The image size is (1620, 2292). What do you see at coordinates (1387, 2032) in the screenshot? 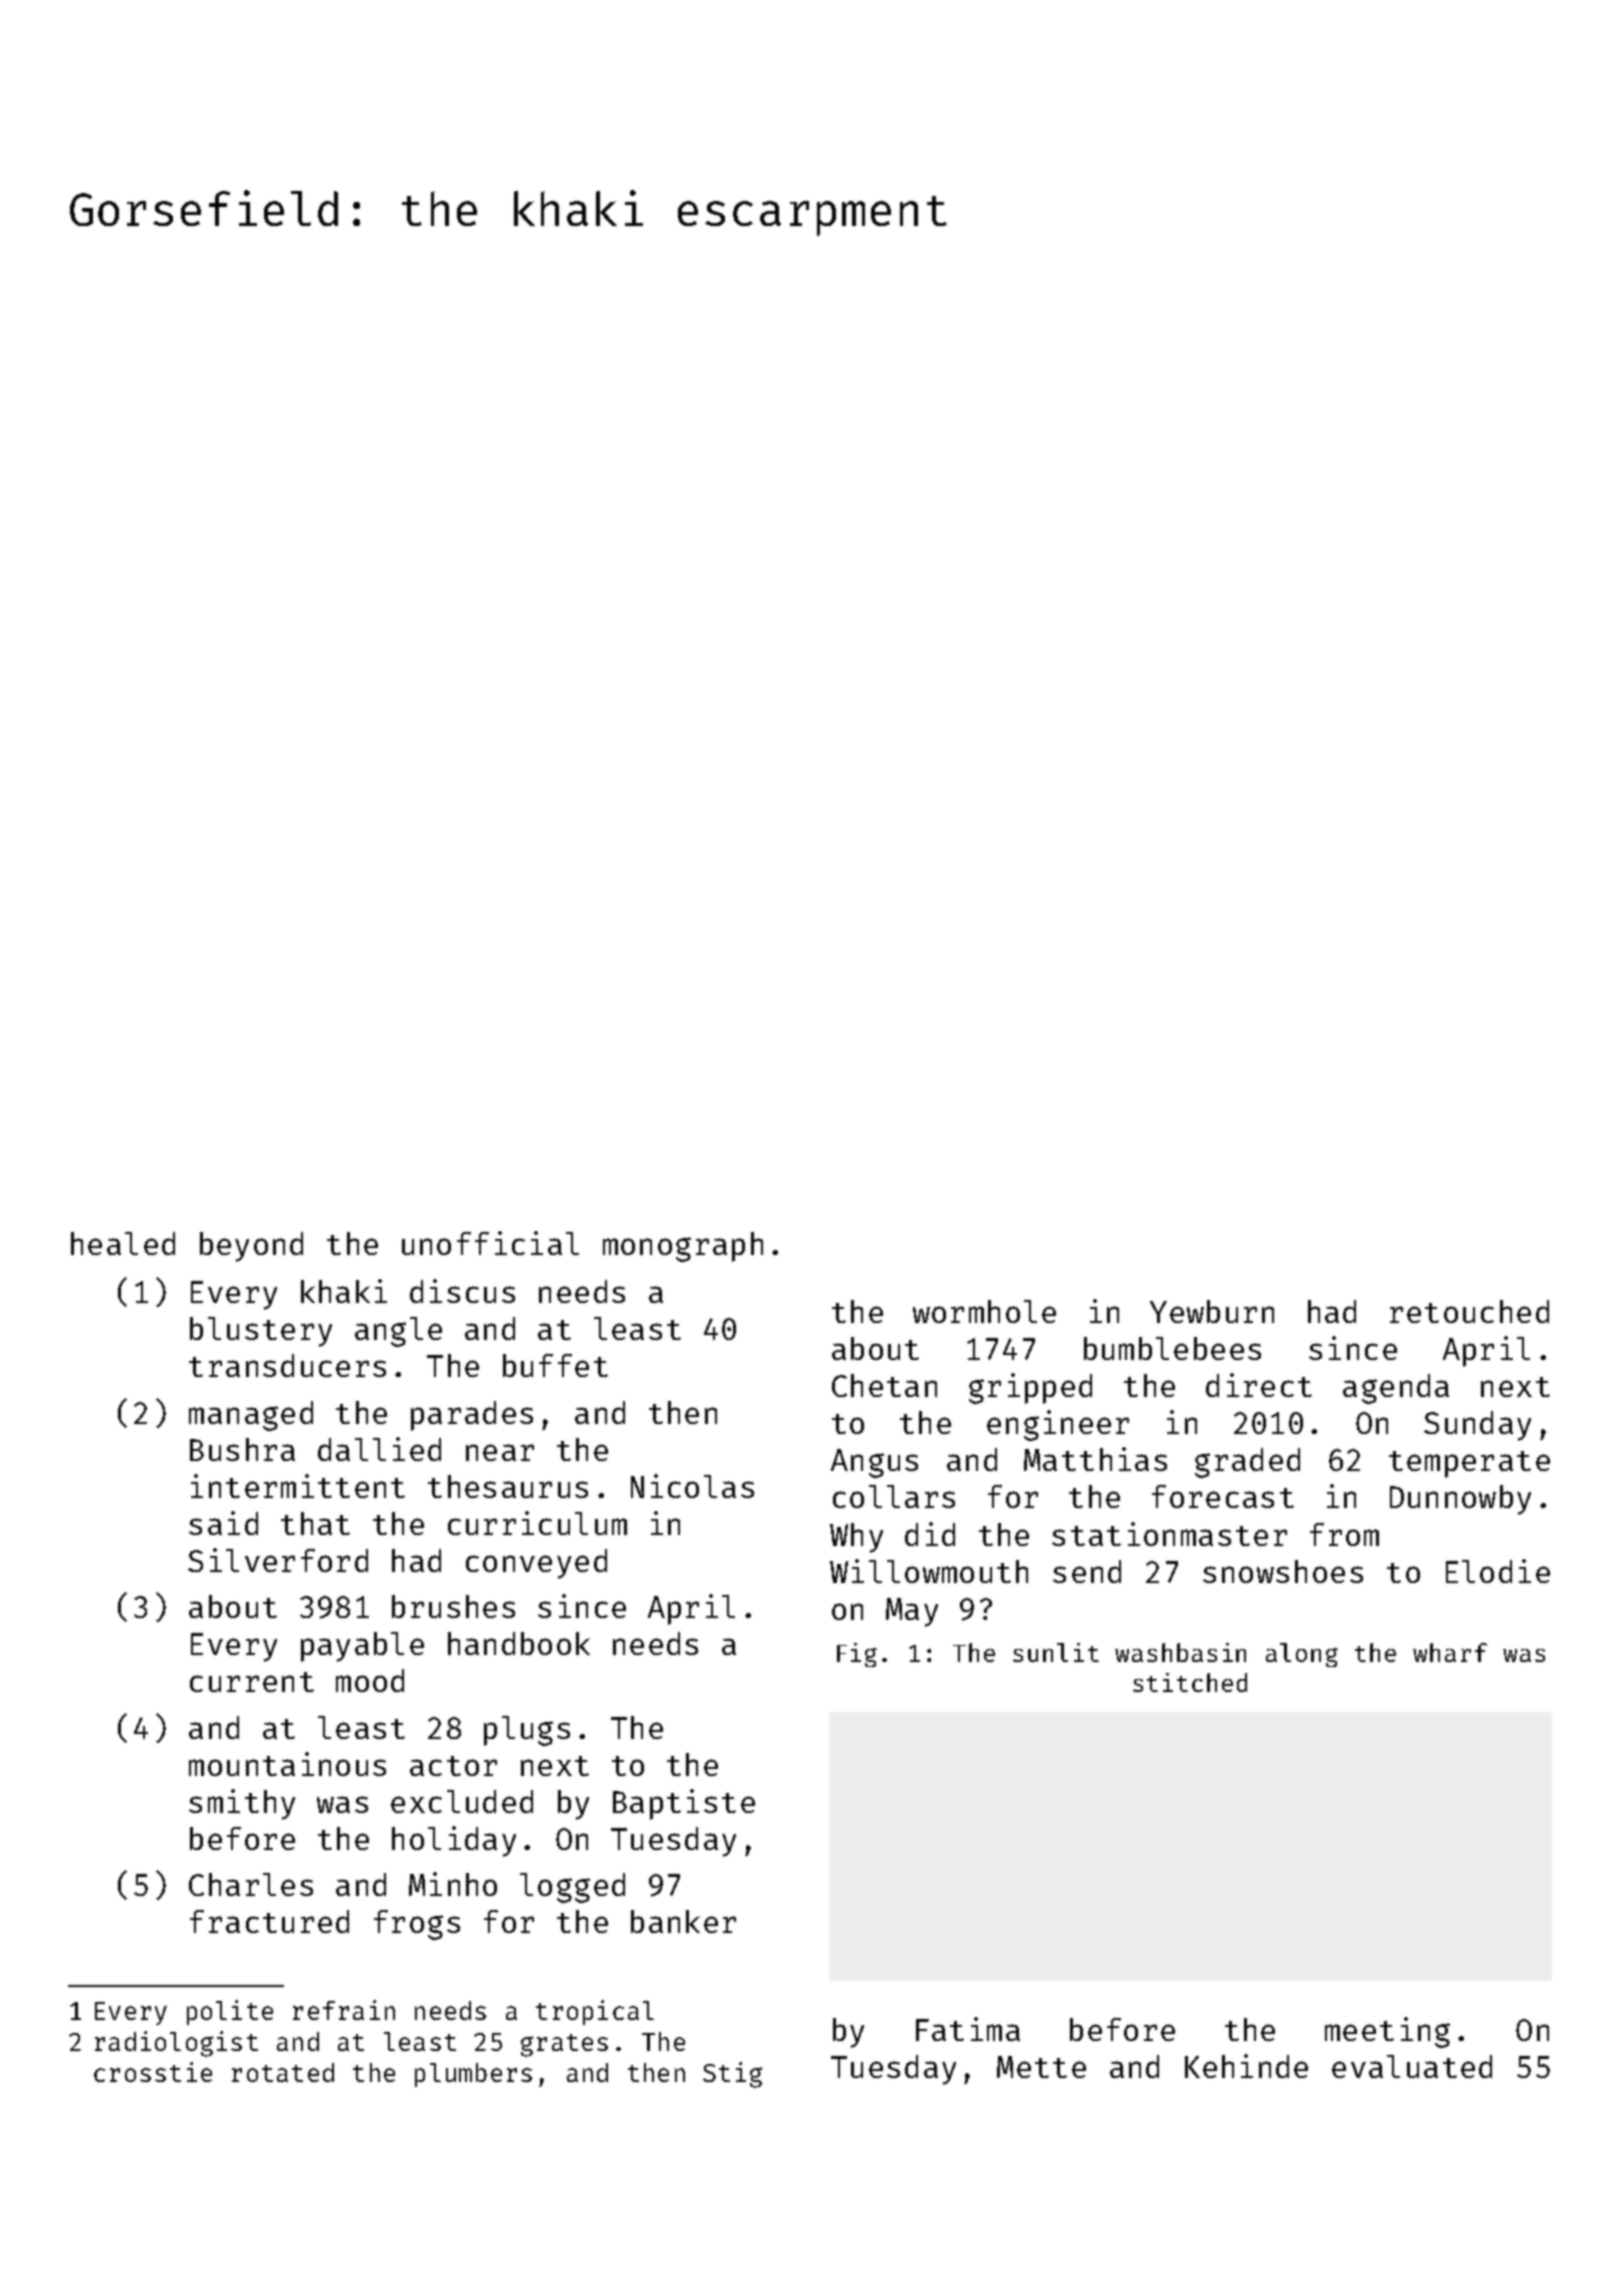
I see `meeting` at bounding box center [1387, 2032].
